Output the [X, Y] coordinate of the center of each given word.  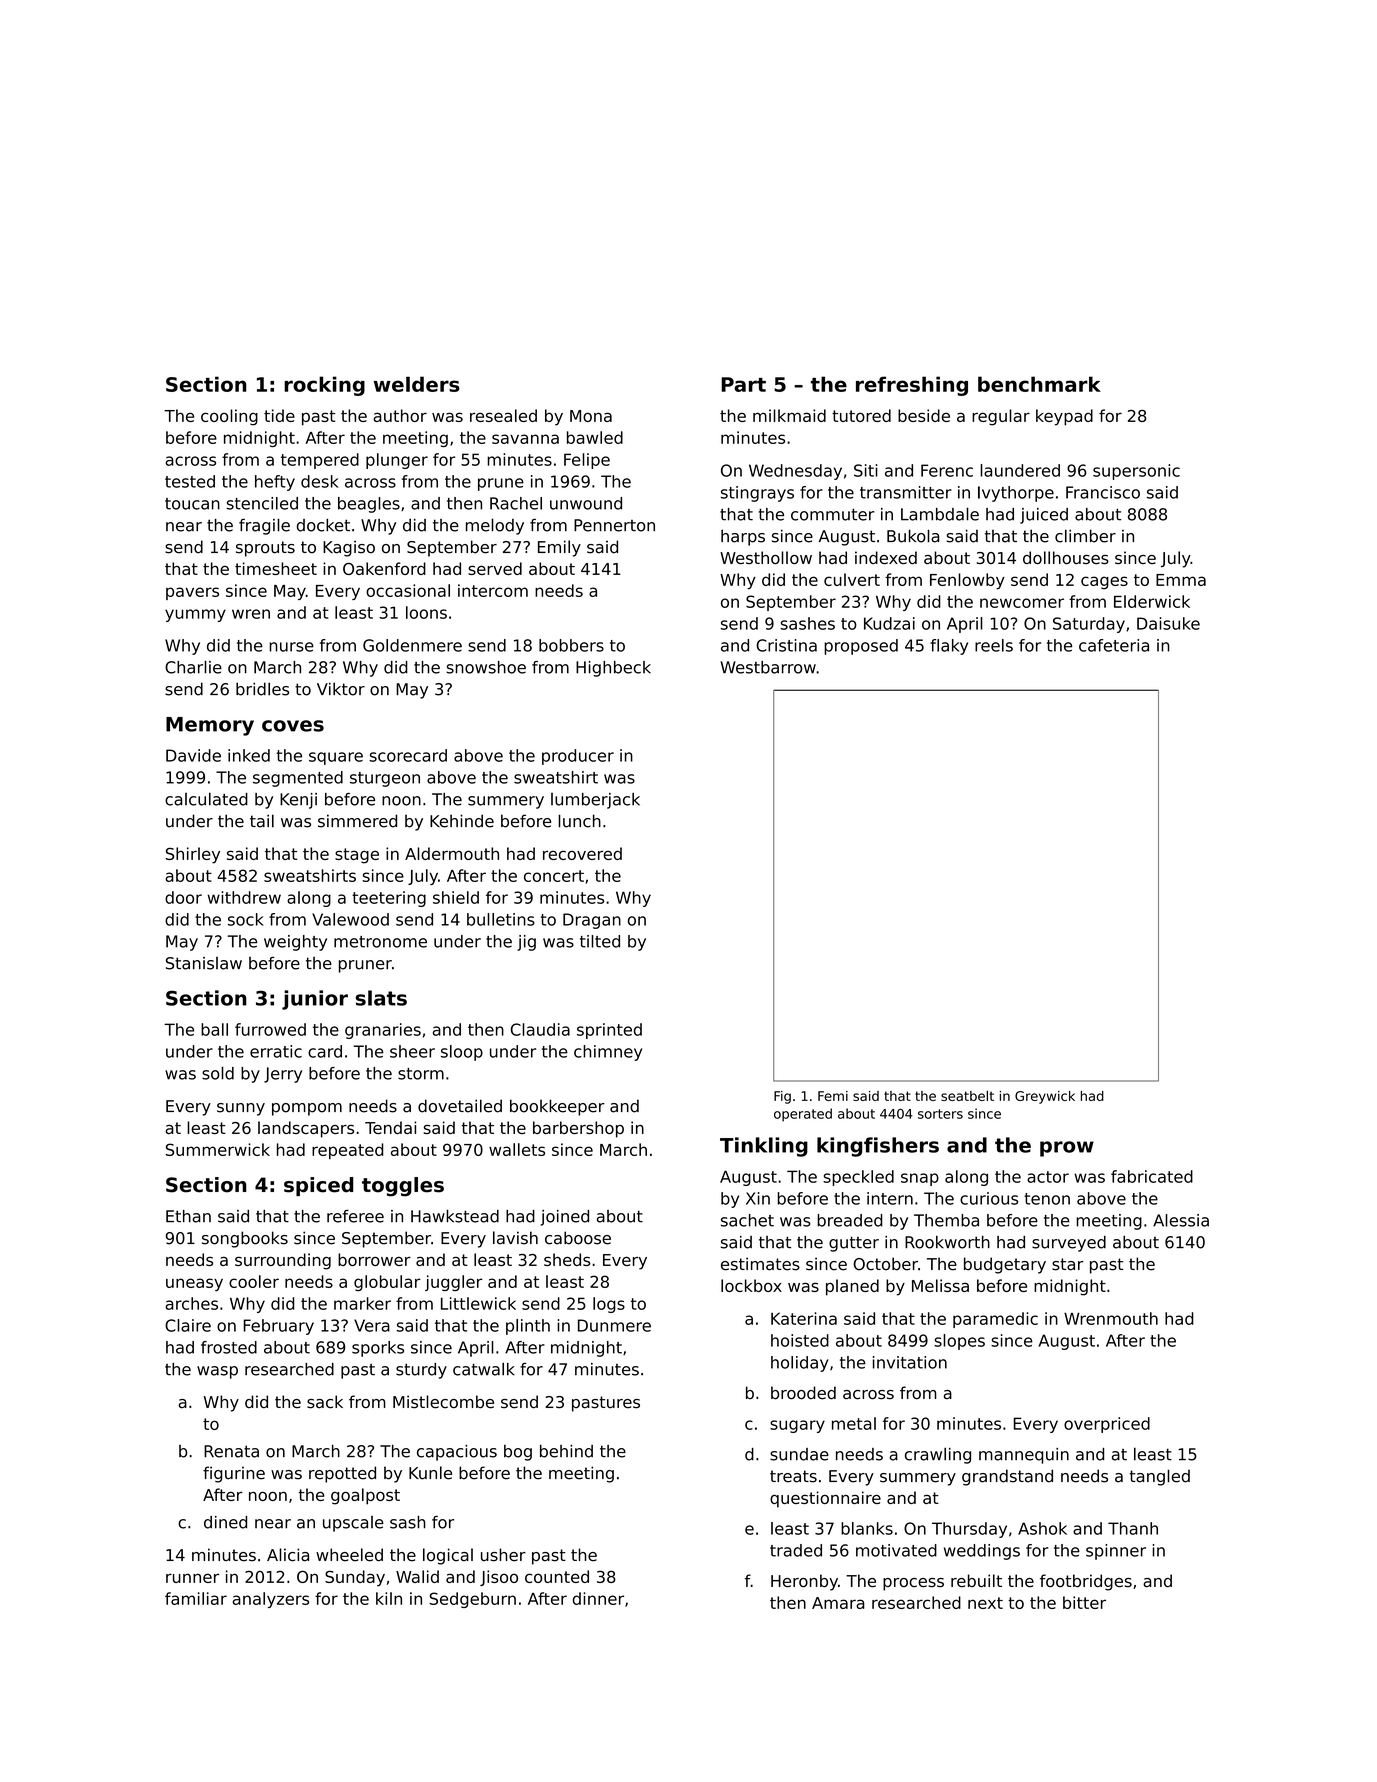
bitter [1084, 1602]
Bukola [913, 536]
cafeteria [1114, 645]
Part [743, 384]
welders [417, 384]
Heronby [804, 1582]
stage [357, 856]
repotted [342, 1474]
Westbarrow [768, 667]
